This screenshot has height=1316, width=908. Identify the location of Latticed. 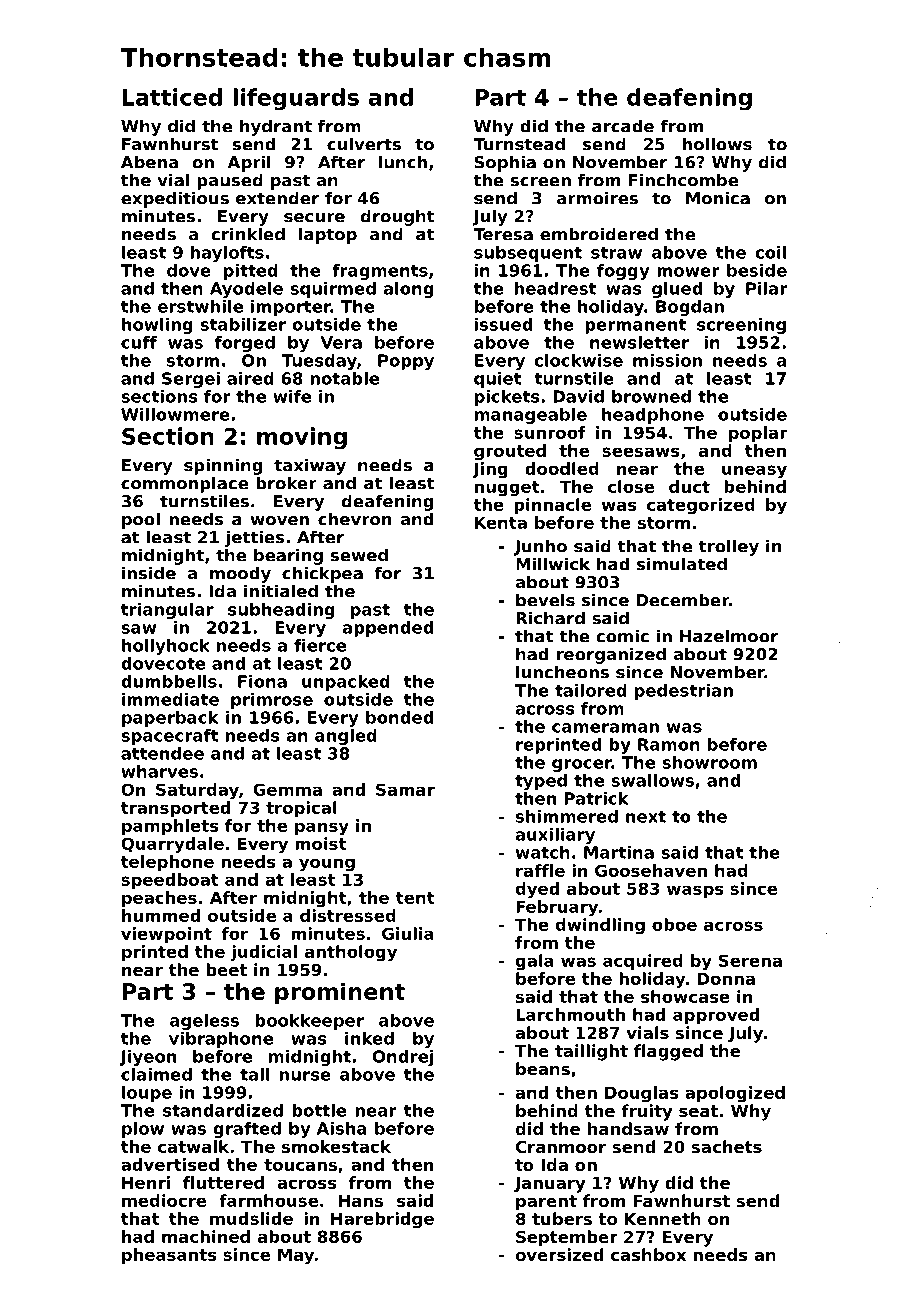
(172, 97).
